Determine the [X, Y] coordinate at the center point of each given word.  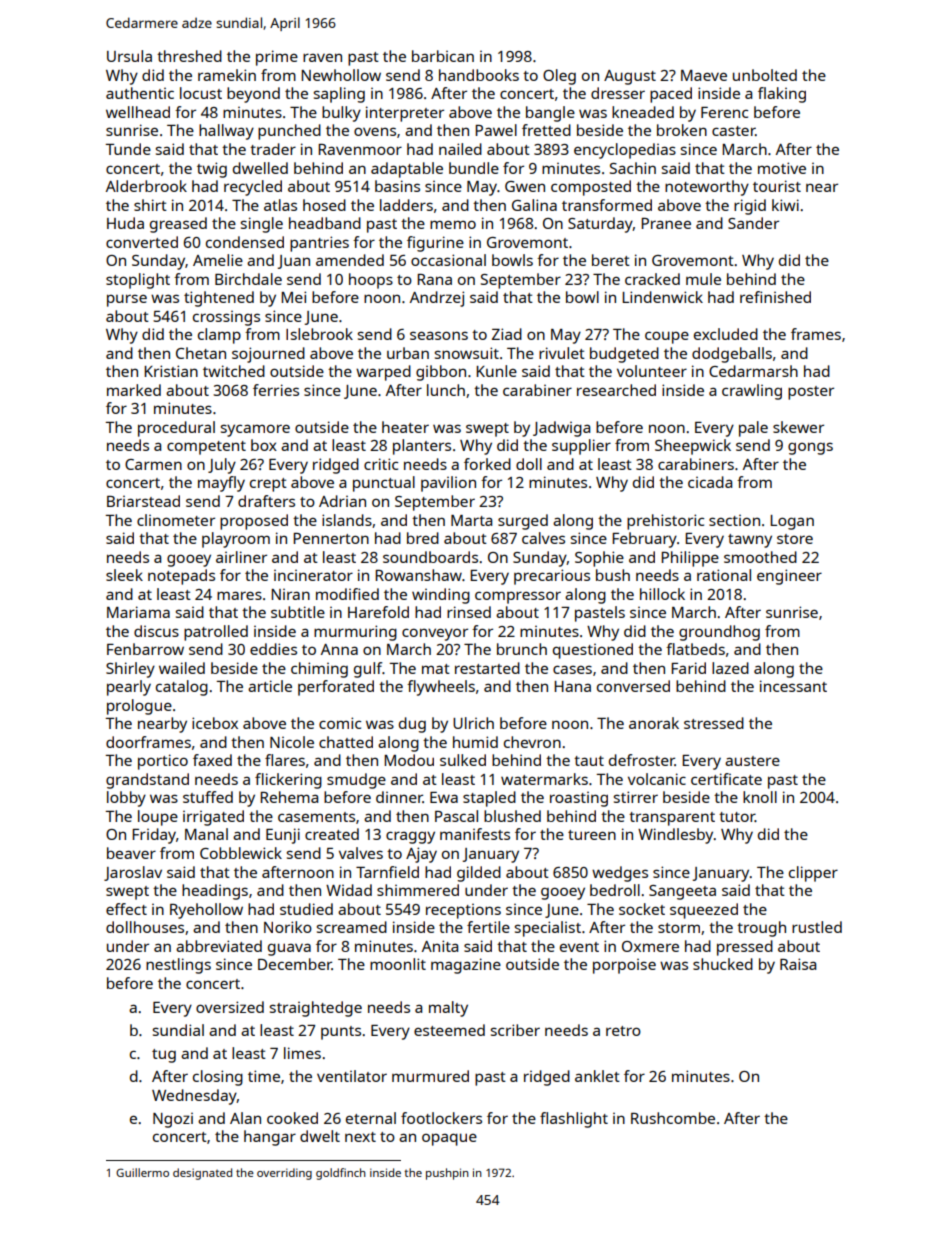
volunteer [652, 371]
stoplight [138, 281]
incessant [793, 686]
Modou [409, 760]
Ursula [129, 56]
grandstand [147, 781]
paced [671, 95]
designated [202, 1174]
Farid [688, 668]
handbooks [479, 75]
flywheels [441, 688]
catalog [182, 688]
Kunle [496, 371]
